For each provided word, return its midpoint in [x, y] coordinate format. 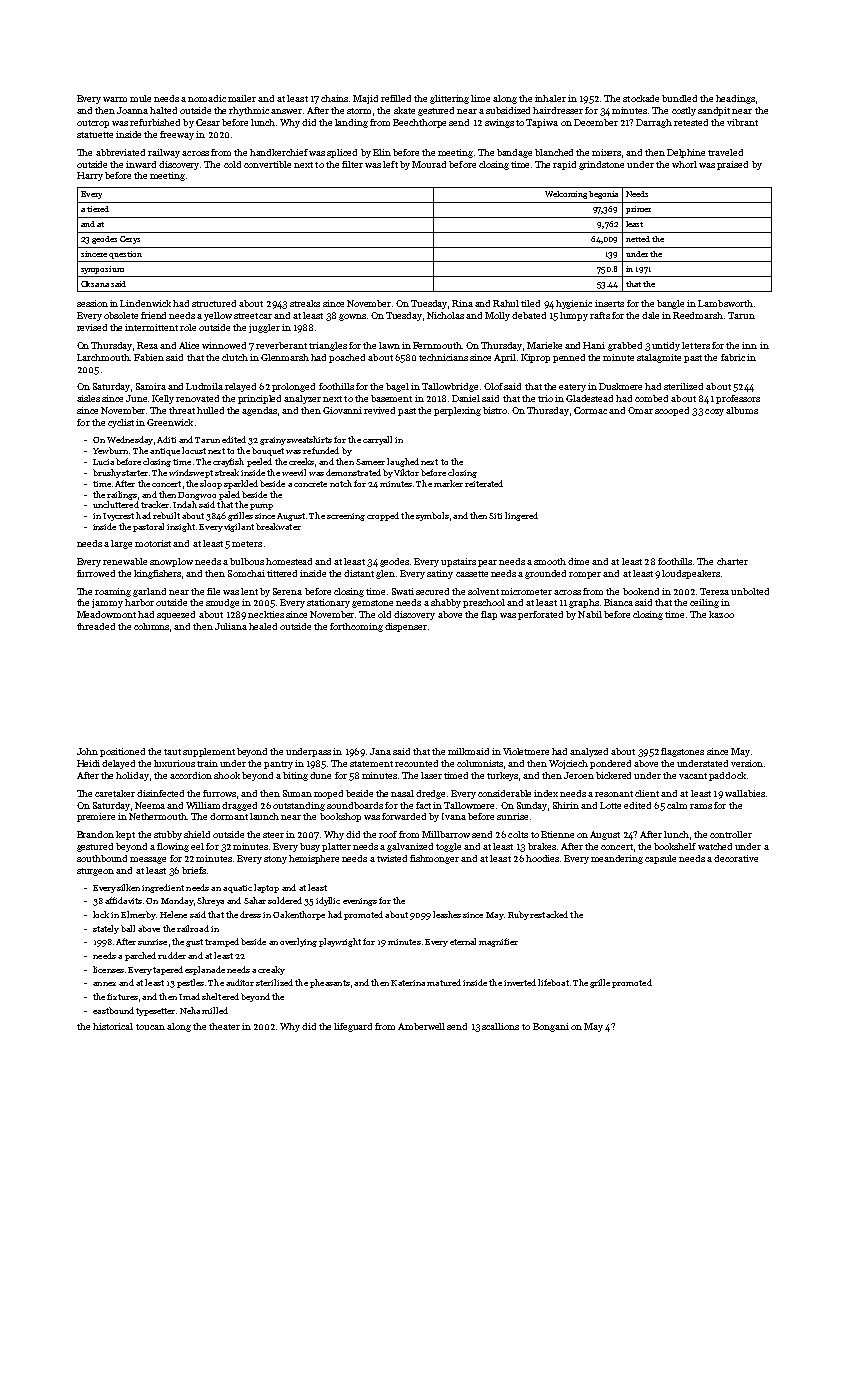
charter [732, 561]
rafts [600, 315]
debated [529, 315]
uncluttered [116, 504]
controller [731, 834]
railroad [193, 928]
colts [518, 834]
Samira [151, 386]
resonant [614, 794]
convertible [267, 164]
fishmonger [434, 859]
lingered [521, 516]
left [390, 164]
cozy [714, 412]
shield [197, 834]
